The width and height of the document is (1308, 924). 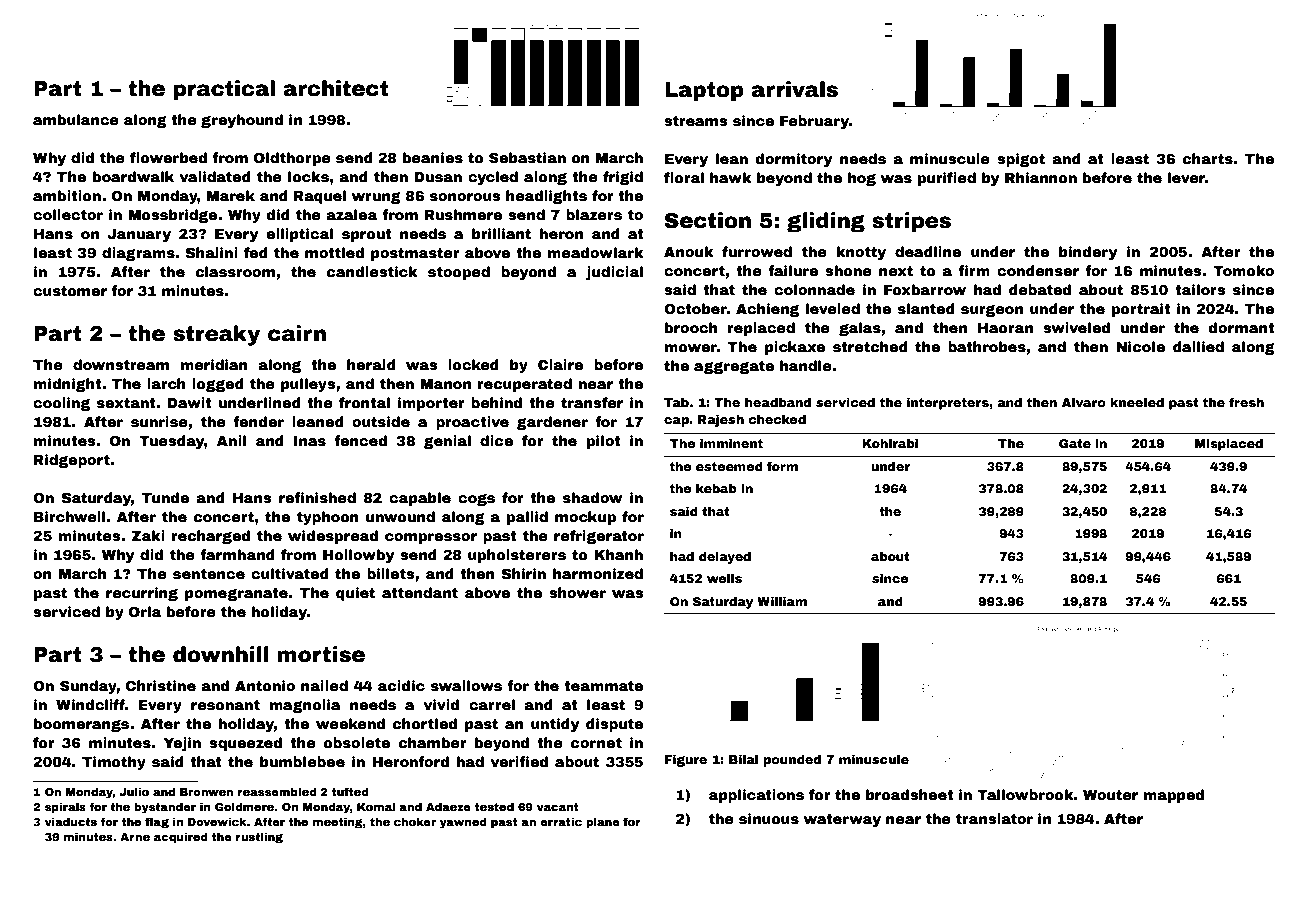 What do you see at coordinates (310, 441) in the document?
I see `Inas` at bounding box center [310, 441].
